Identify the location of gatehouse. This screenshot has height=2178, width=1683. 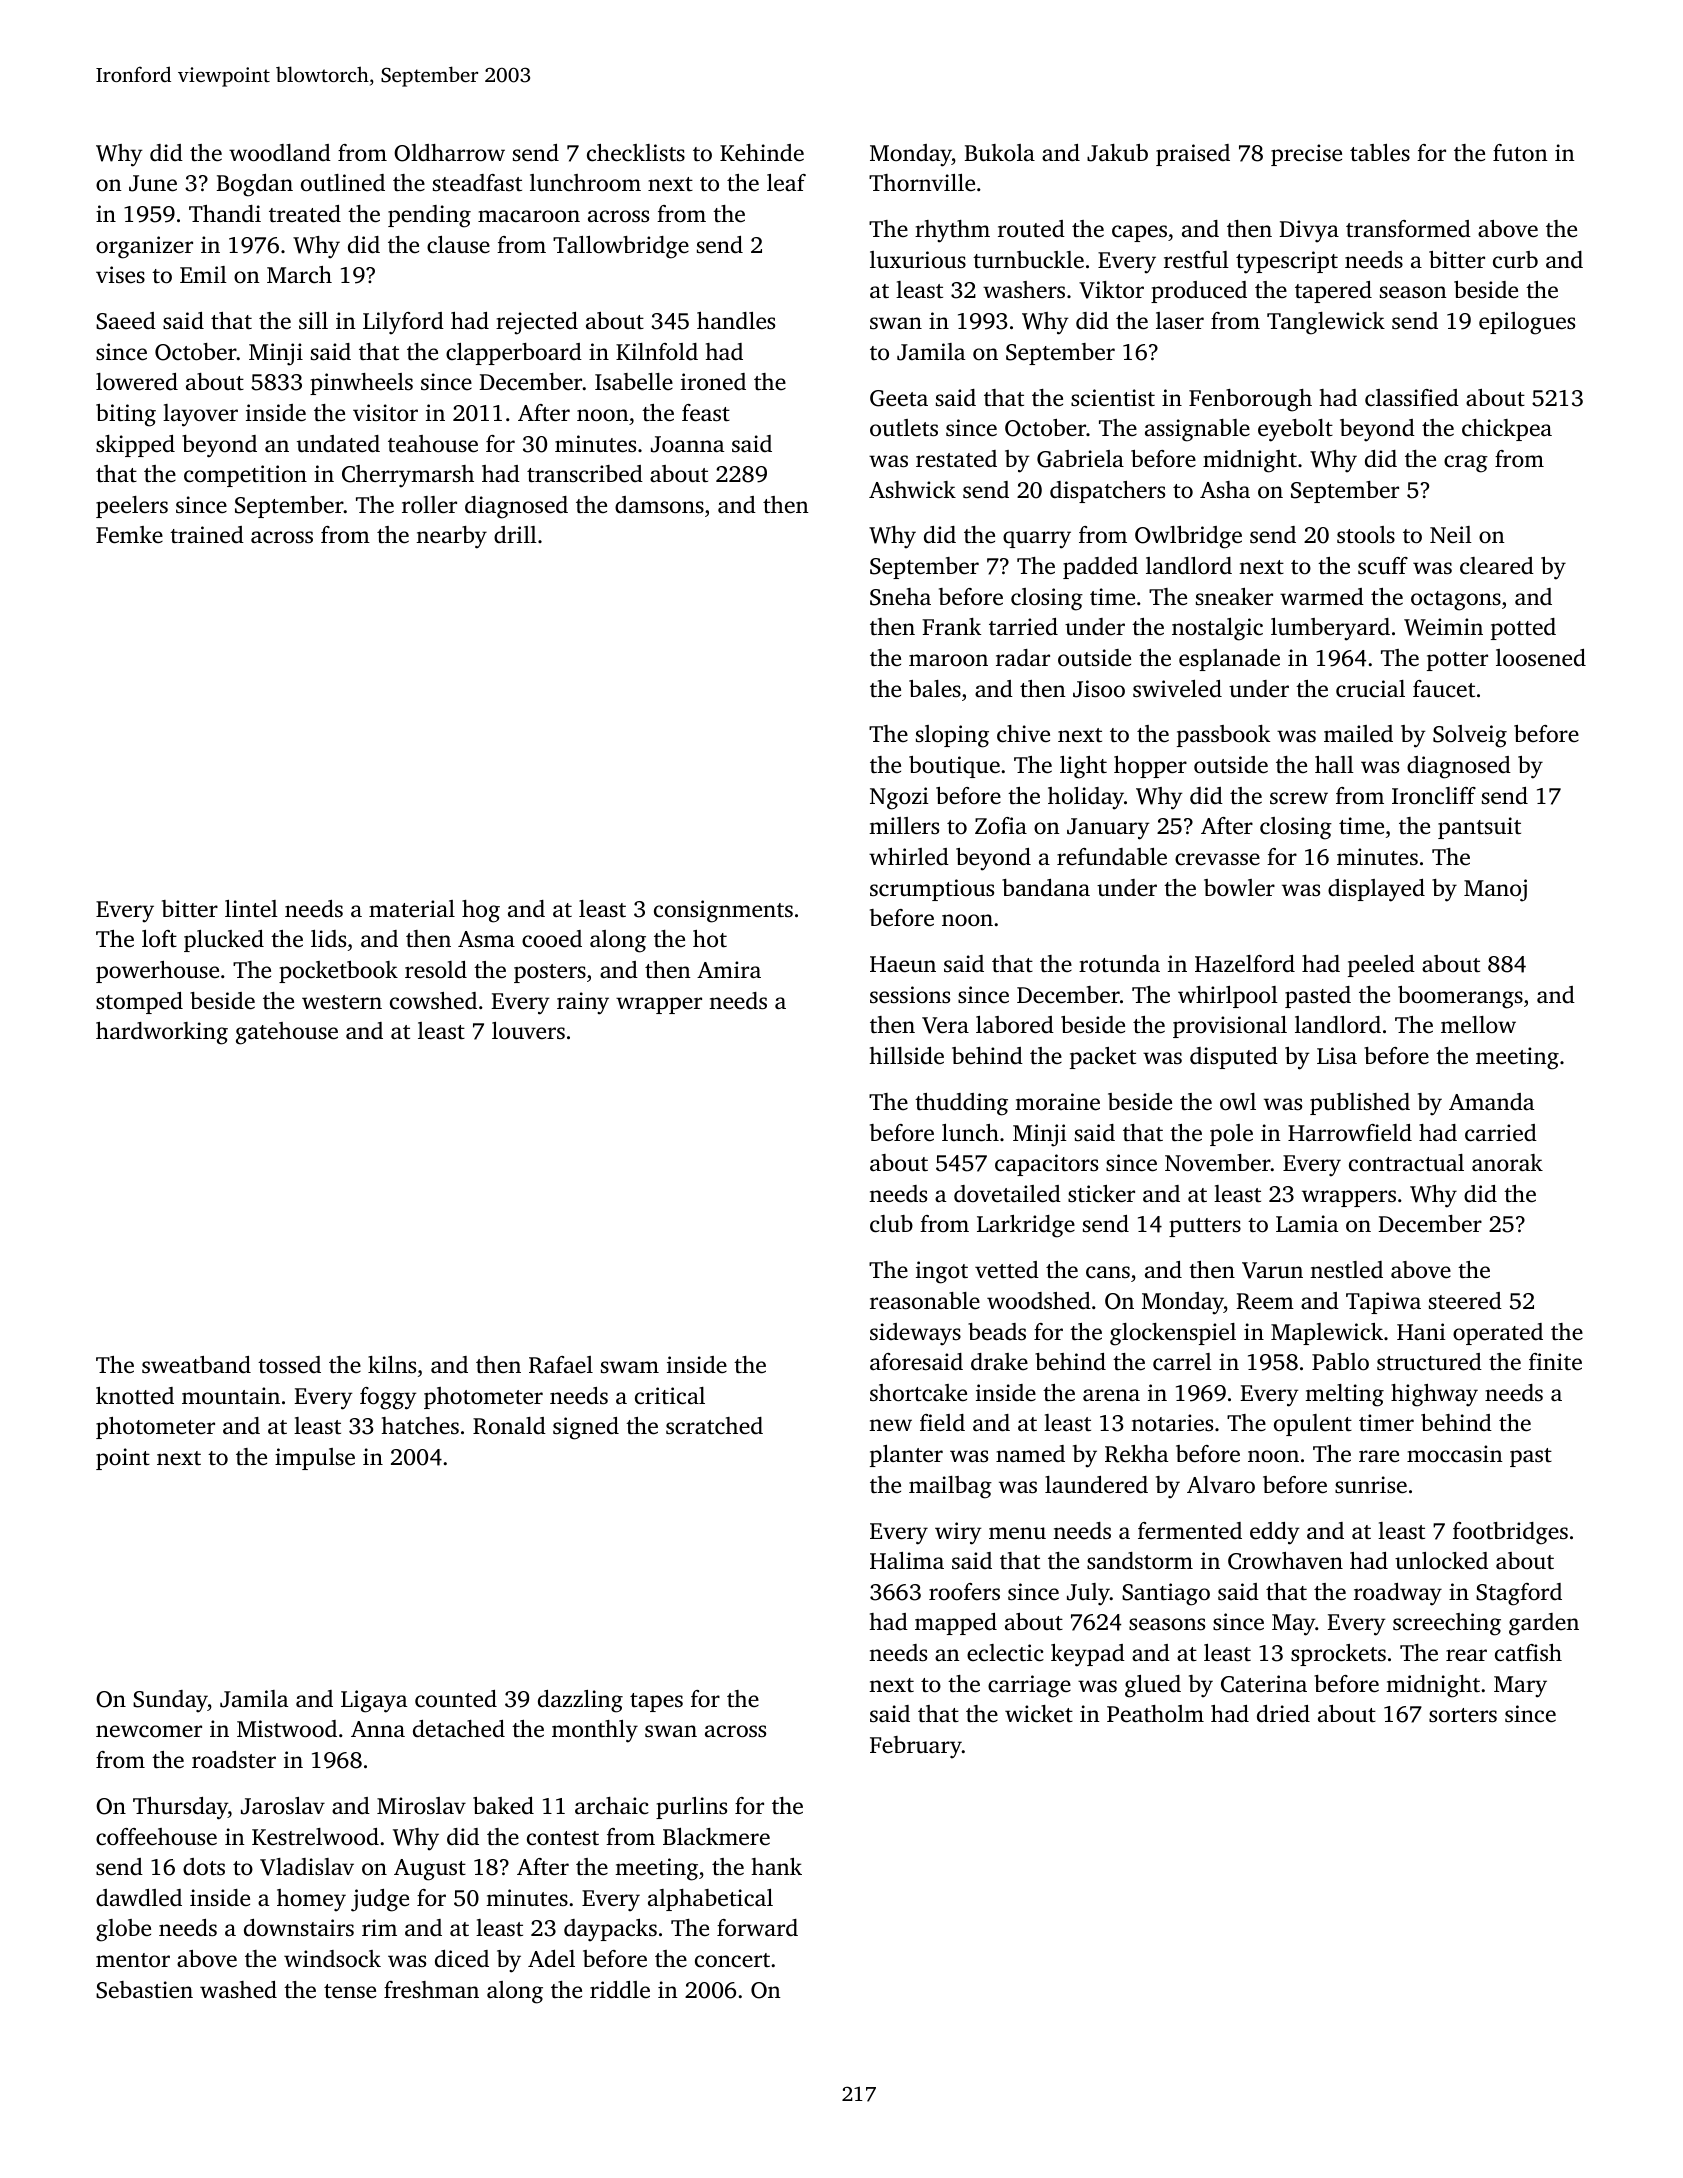
(287, 1033).
